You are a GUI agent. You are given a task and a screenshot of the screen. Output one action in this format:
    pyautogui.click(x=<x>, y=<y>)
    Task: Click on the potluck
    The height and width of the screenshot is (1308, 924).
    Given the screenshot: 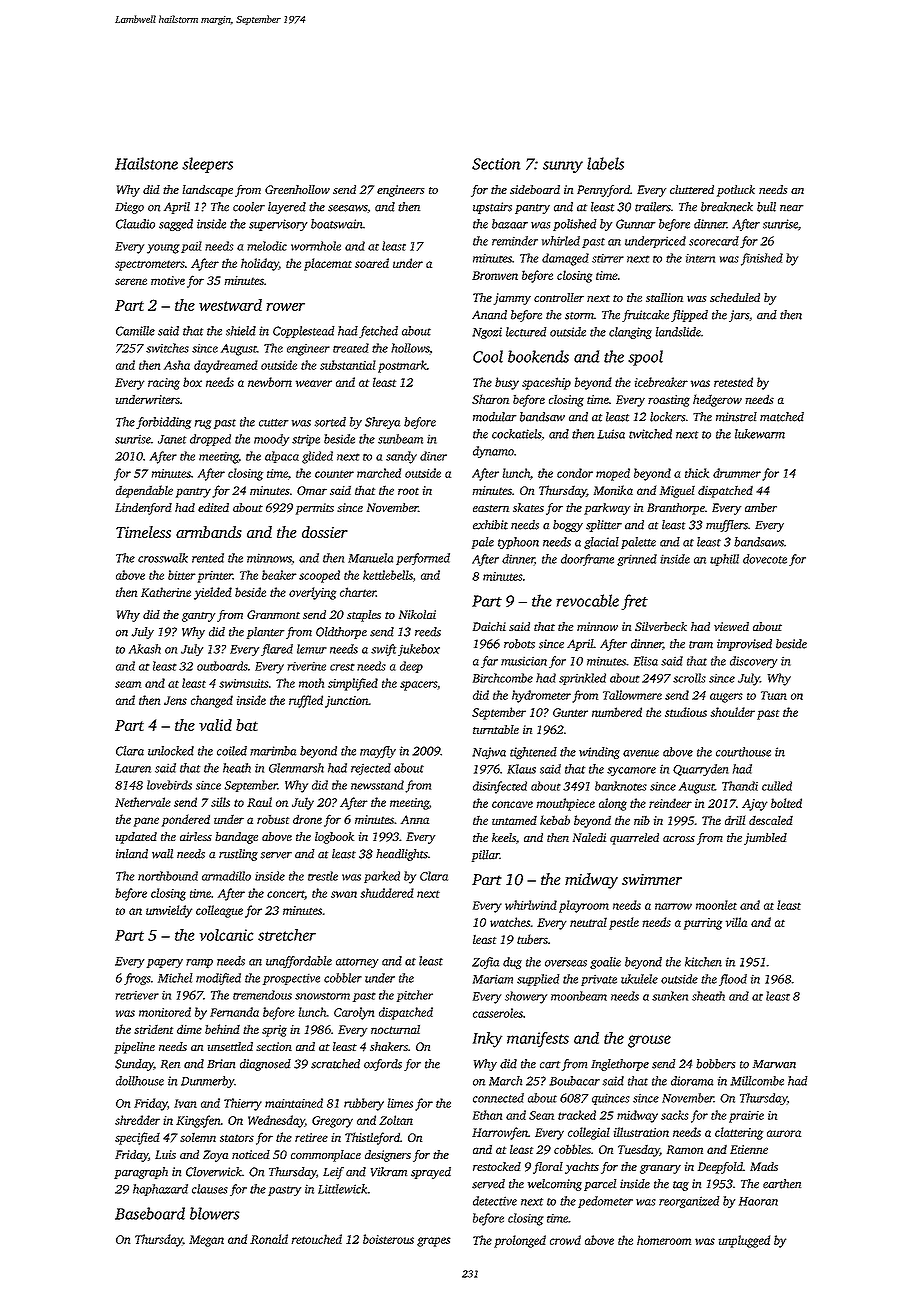 What is the action you would take?
    pyautogui.click(x=736, y=191)
